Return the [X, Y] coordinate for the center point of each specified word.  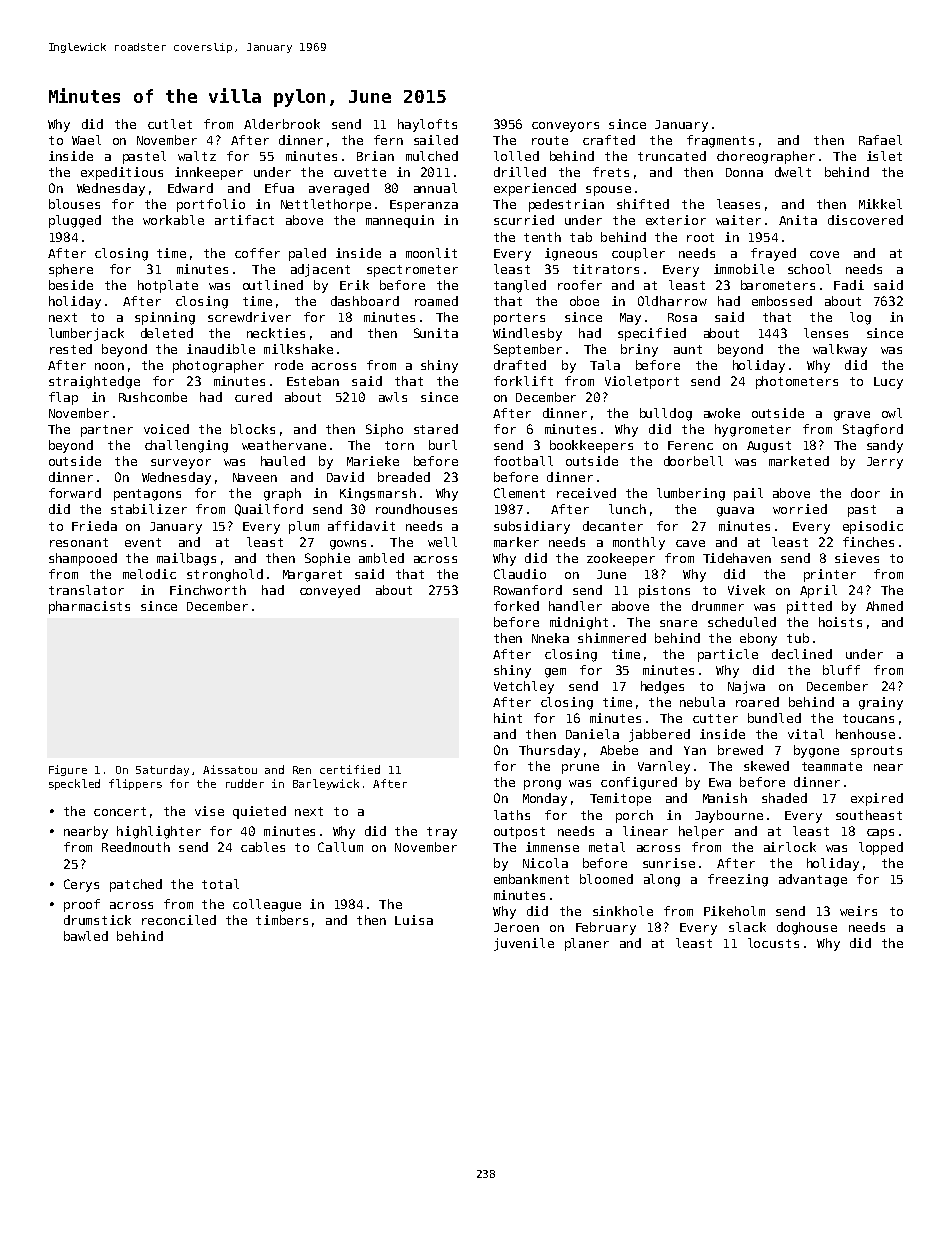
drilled [520, 172]
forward [75, 493]
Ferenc [690, 445]
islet [884, 156]
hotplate [168, 286]
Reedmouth [136, 847]
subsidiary [532, 527]
